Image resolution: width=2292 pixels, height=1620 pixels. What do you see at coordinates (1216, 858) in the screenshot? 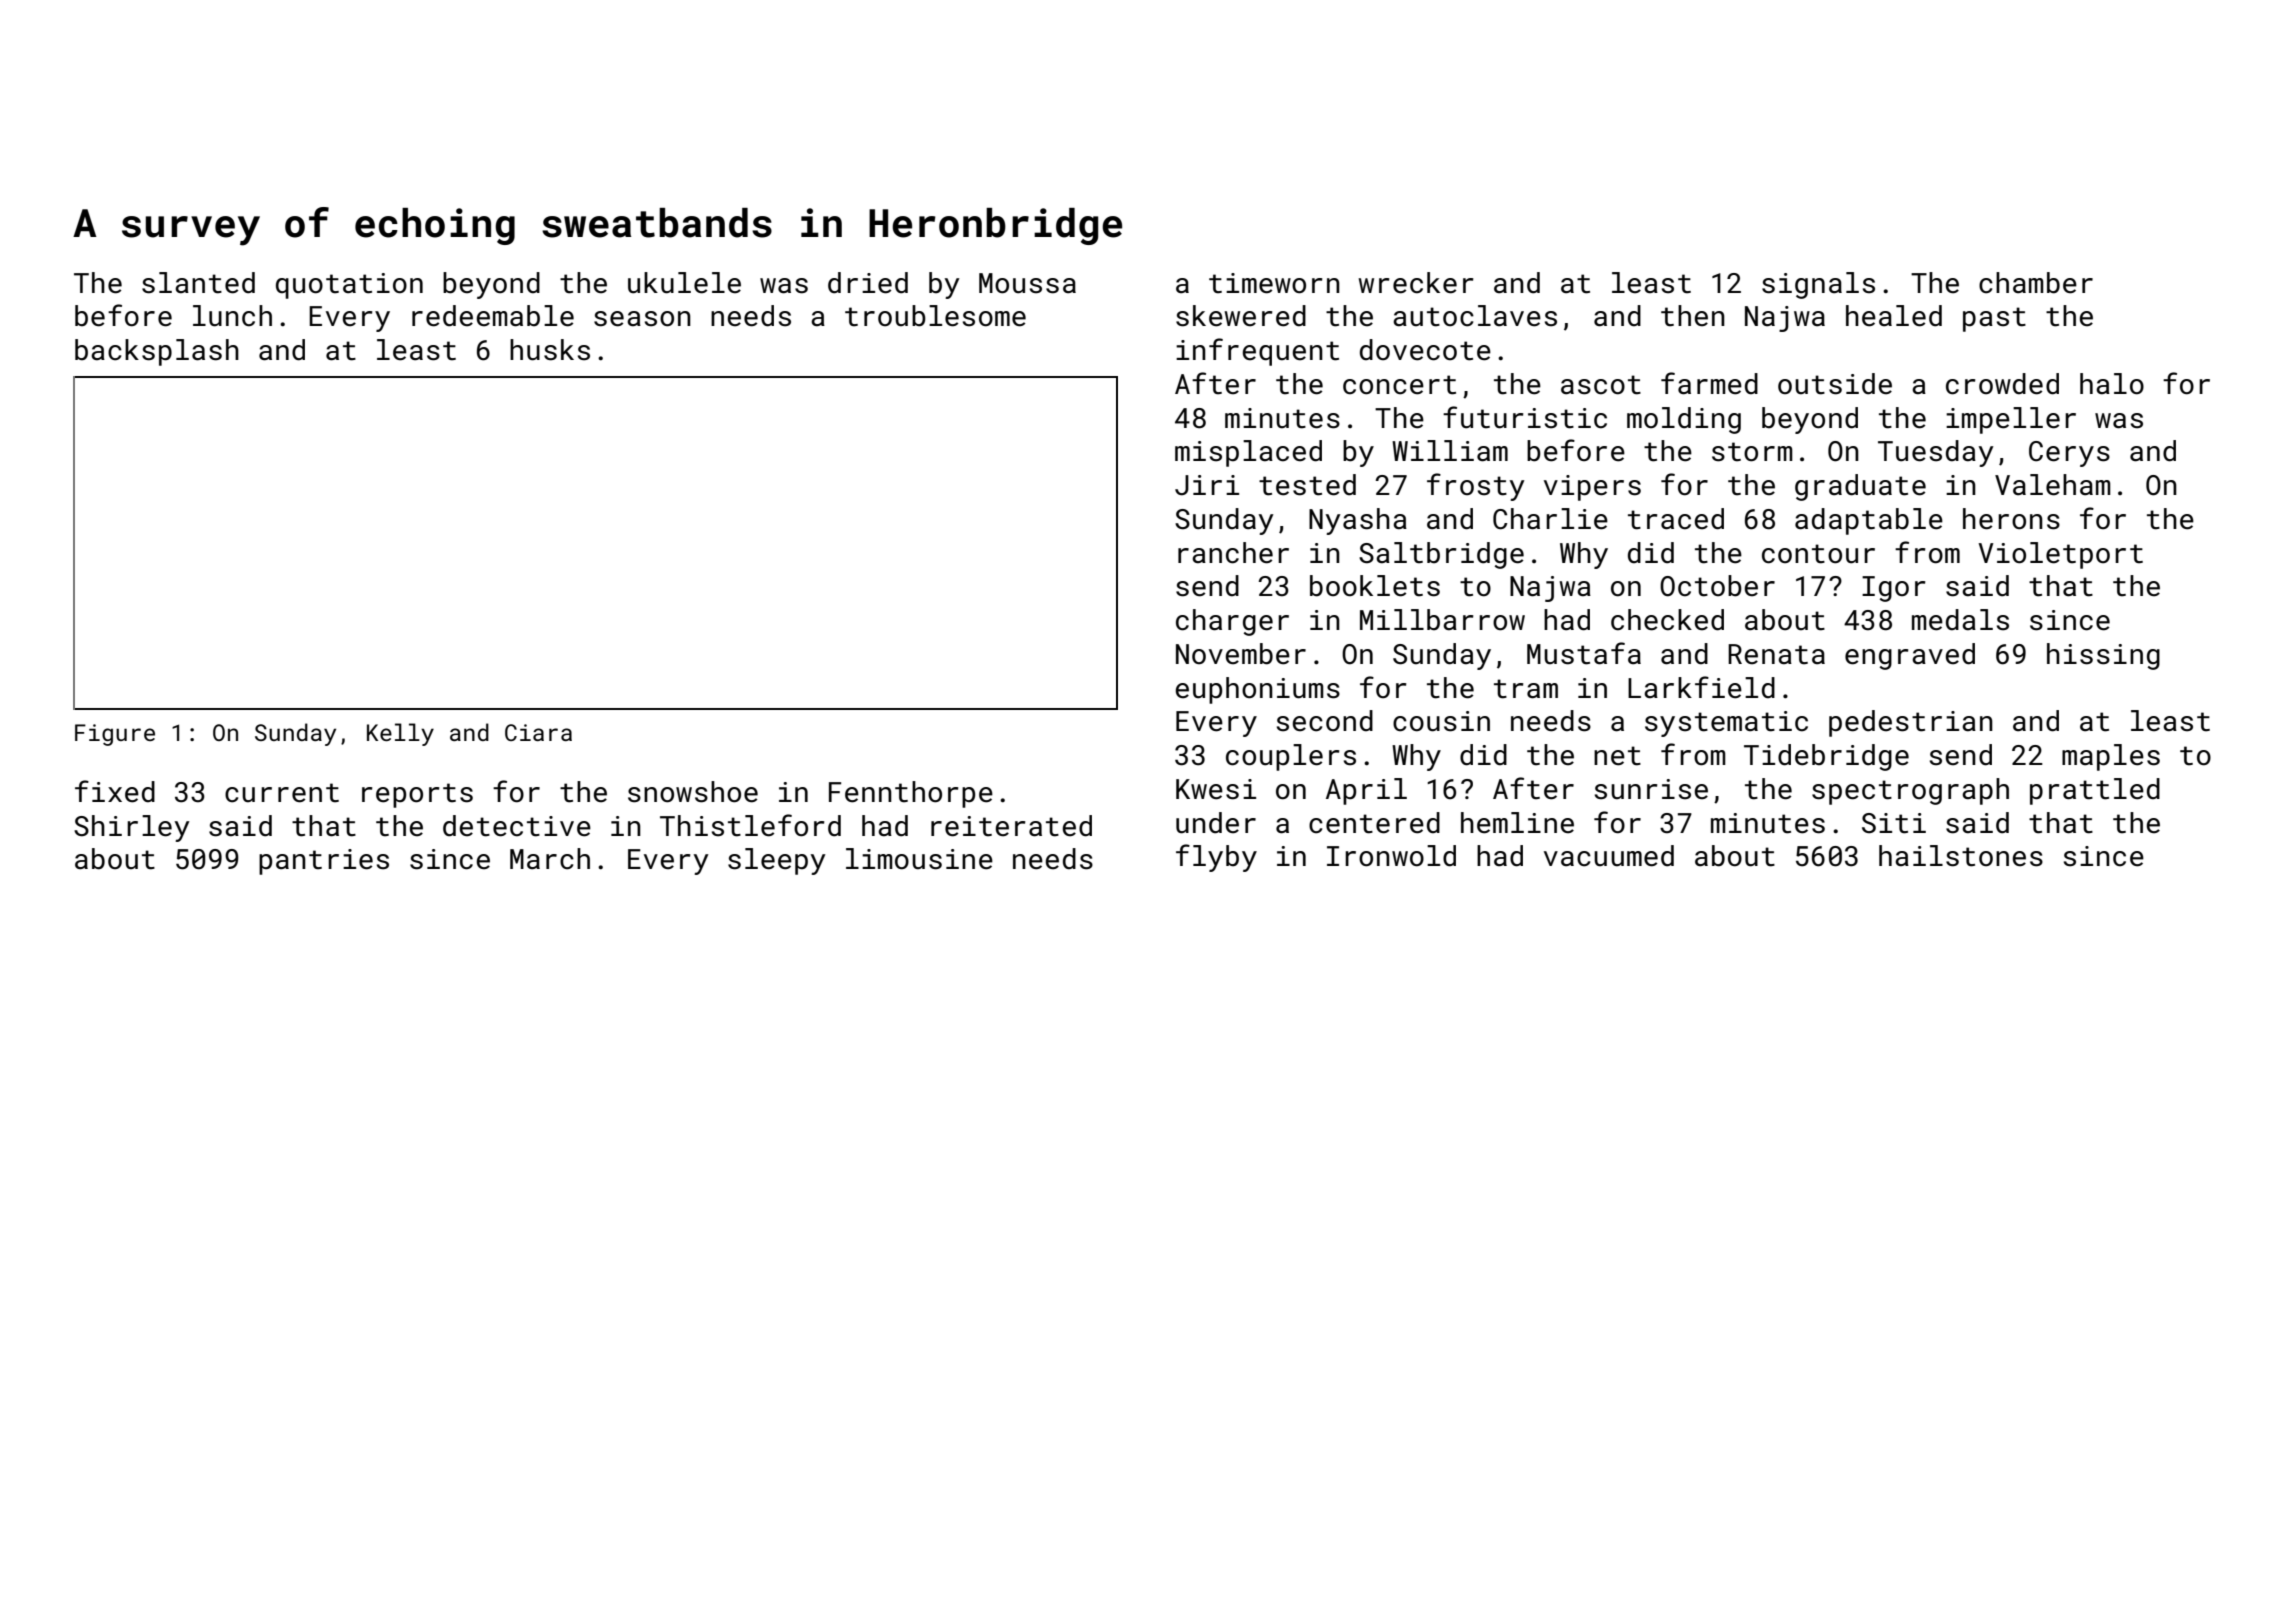
I see `flyby` at bounding box center [1216, 858].
